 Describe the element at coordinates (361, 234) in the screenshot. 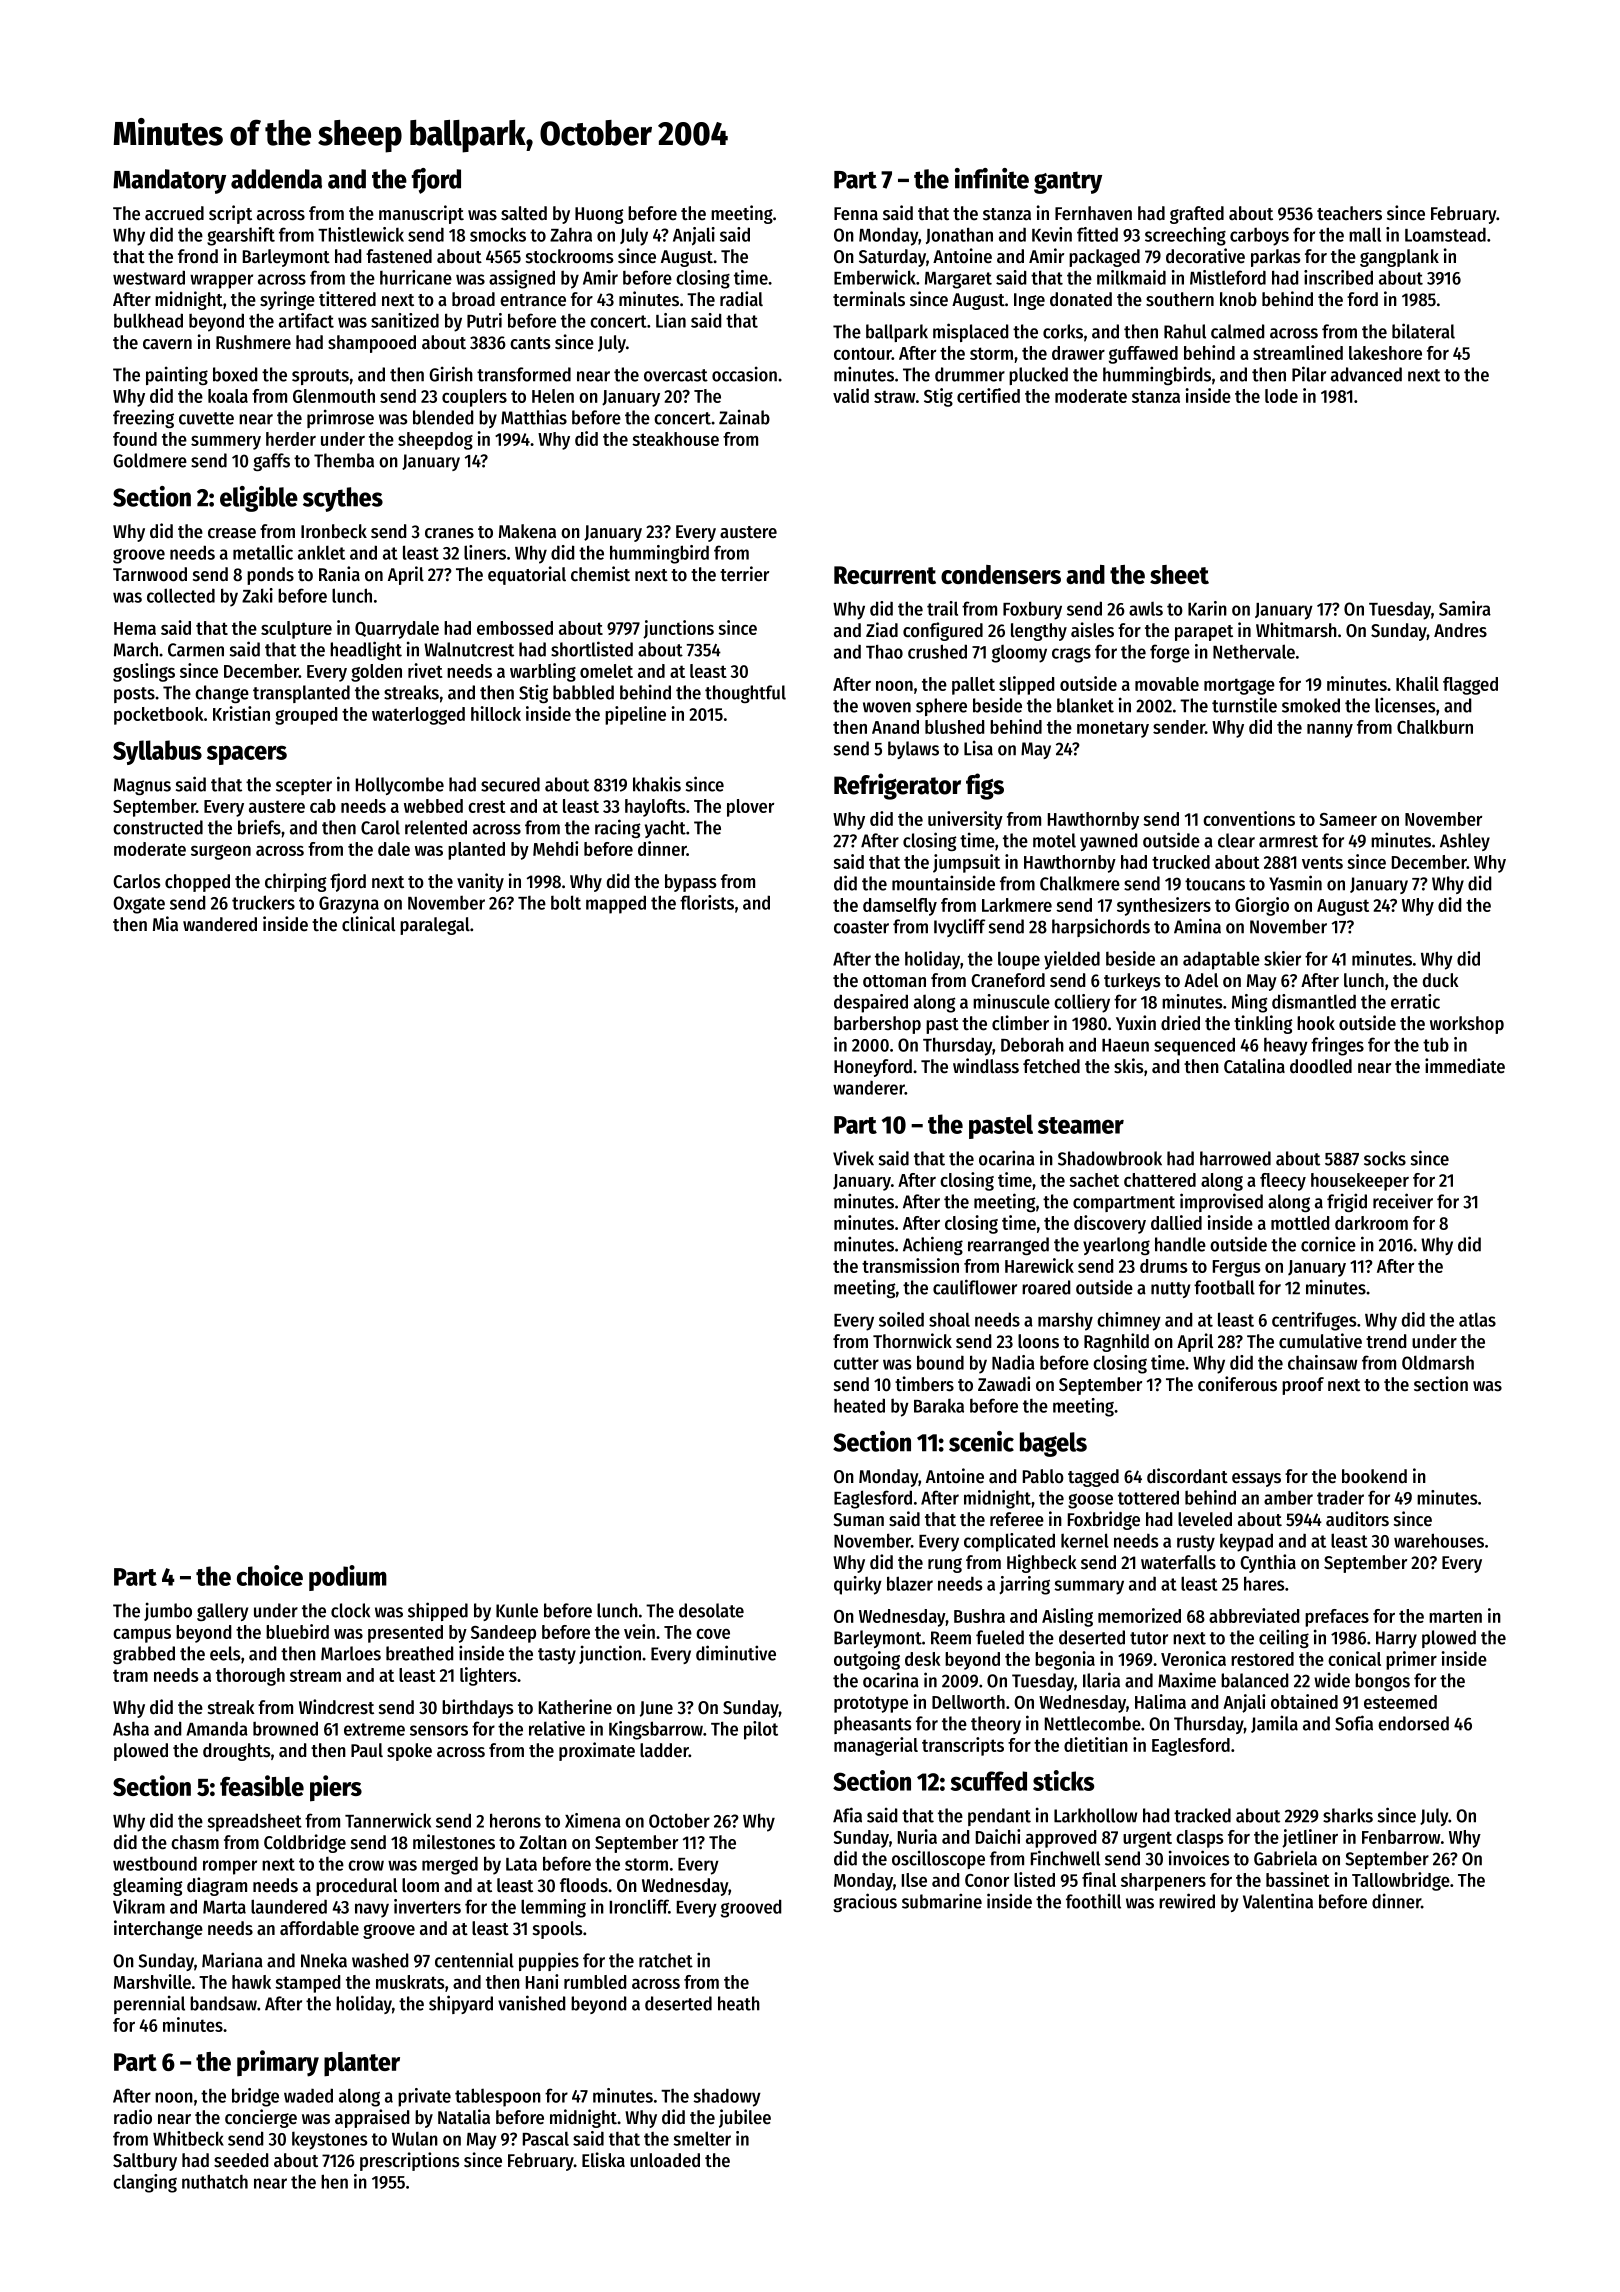

I see `Thistlewick` at that location.
